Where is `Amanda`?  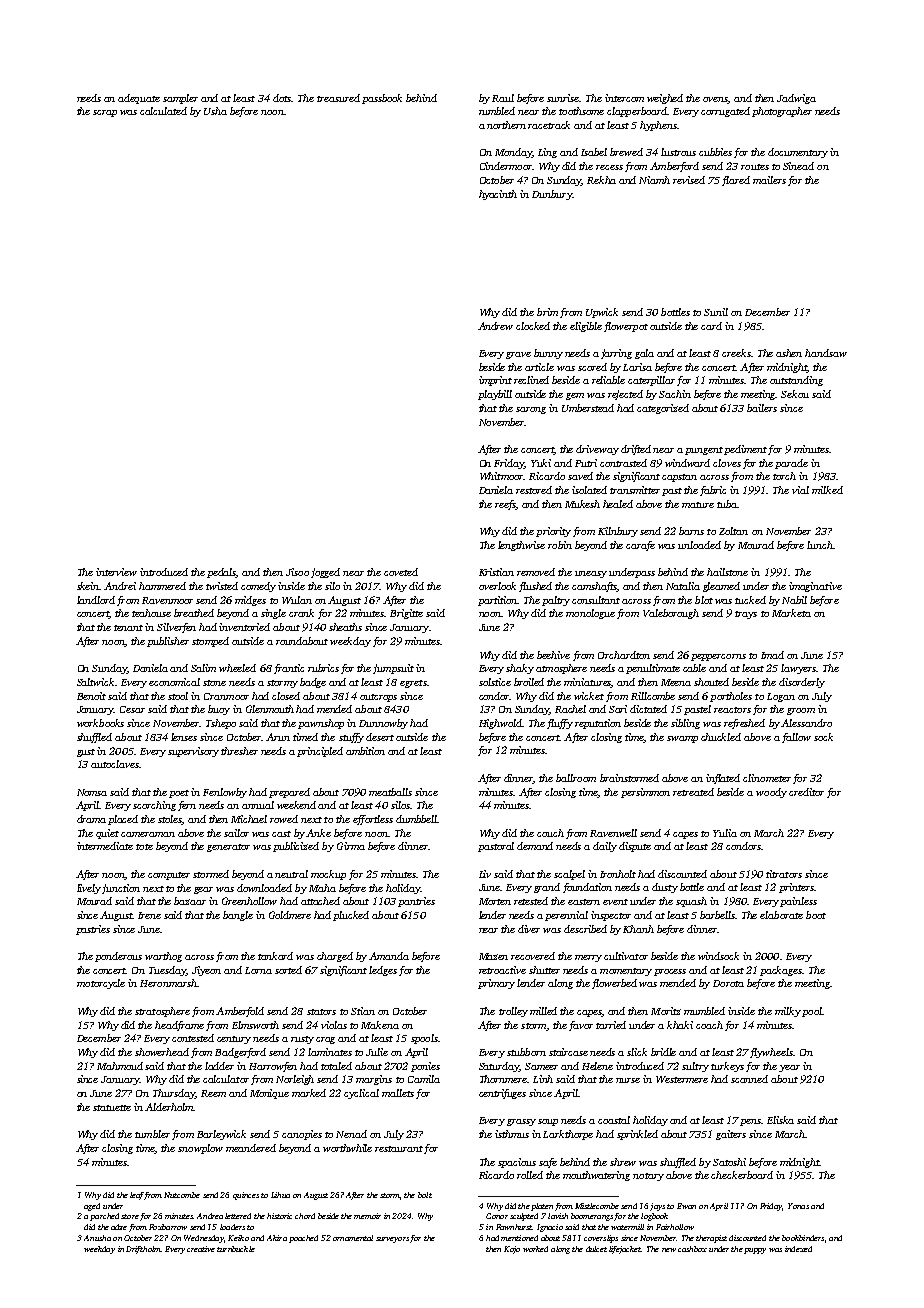 Amanda is located at coordinates (389, 956).
